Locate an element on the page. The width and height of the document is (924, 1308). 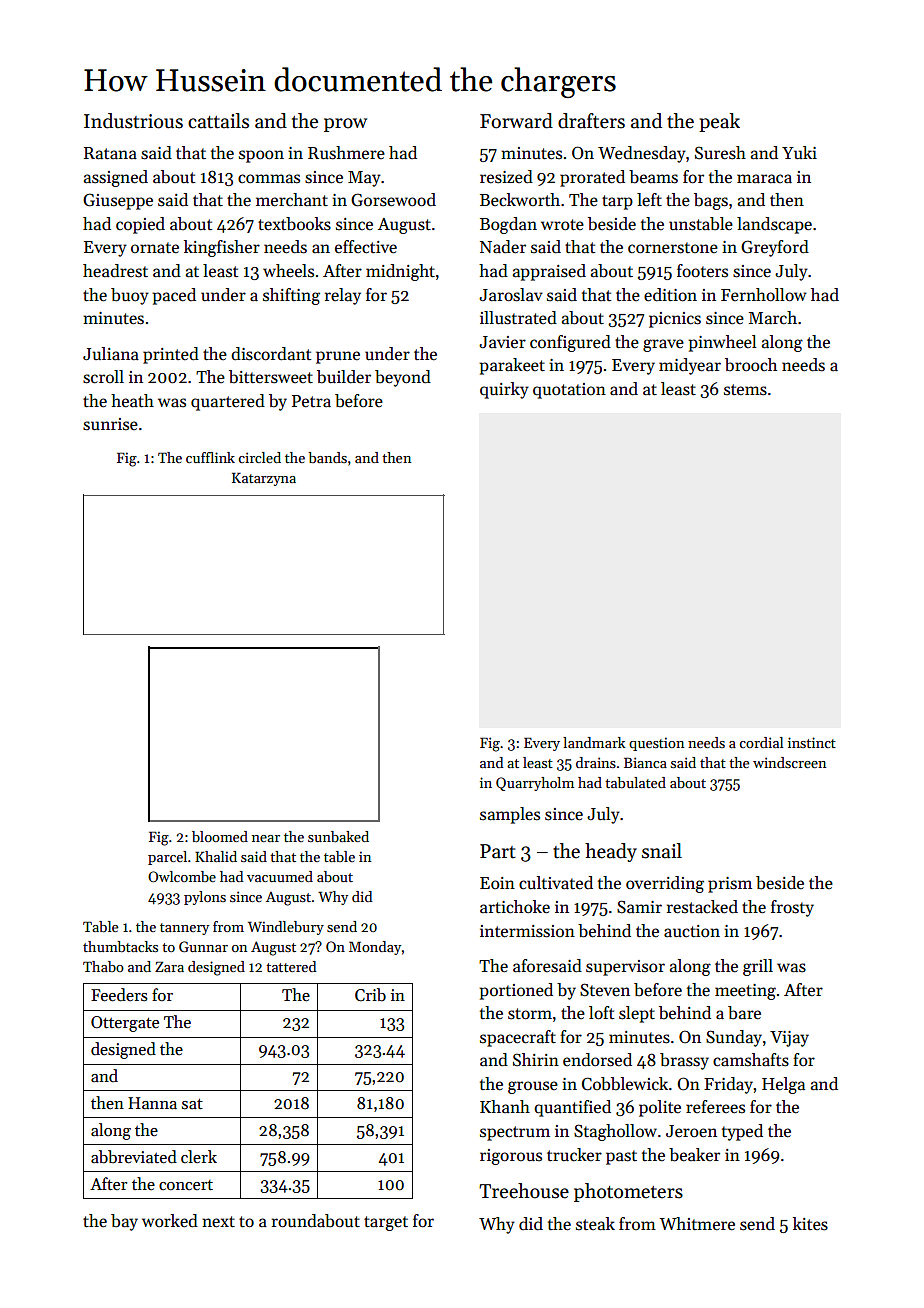
abbreviated is located at coordinates (134, 1157).
